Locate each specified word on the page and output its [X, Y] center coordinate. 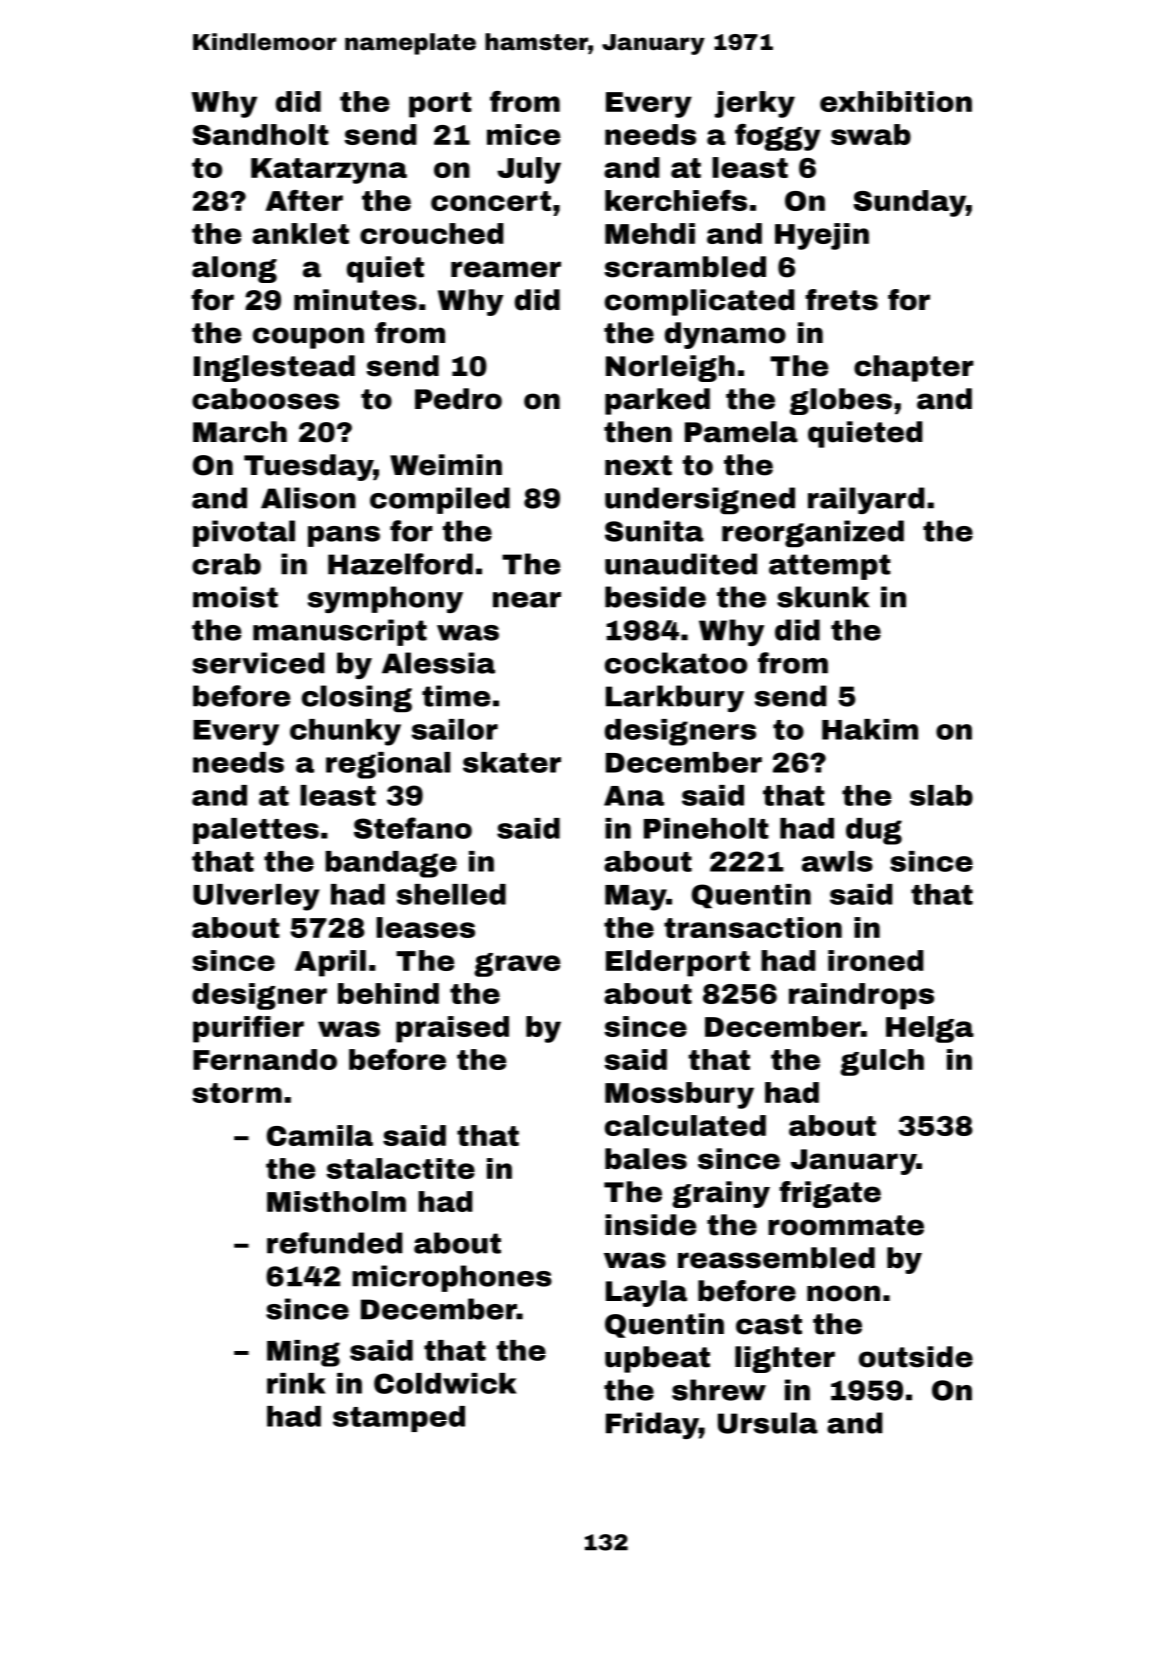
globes [841, 401]
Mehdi [650, 233]
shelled [451, 894]
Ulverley [256, 897]
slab [941, 795]
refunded [335, 1243]
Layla [646, 1293]
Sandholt [260, 134]
